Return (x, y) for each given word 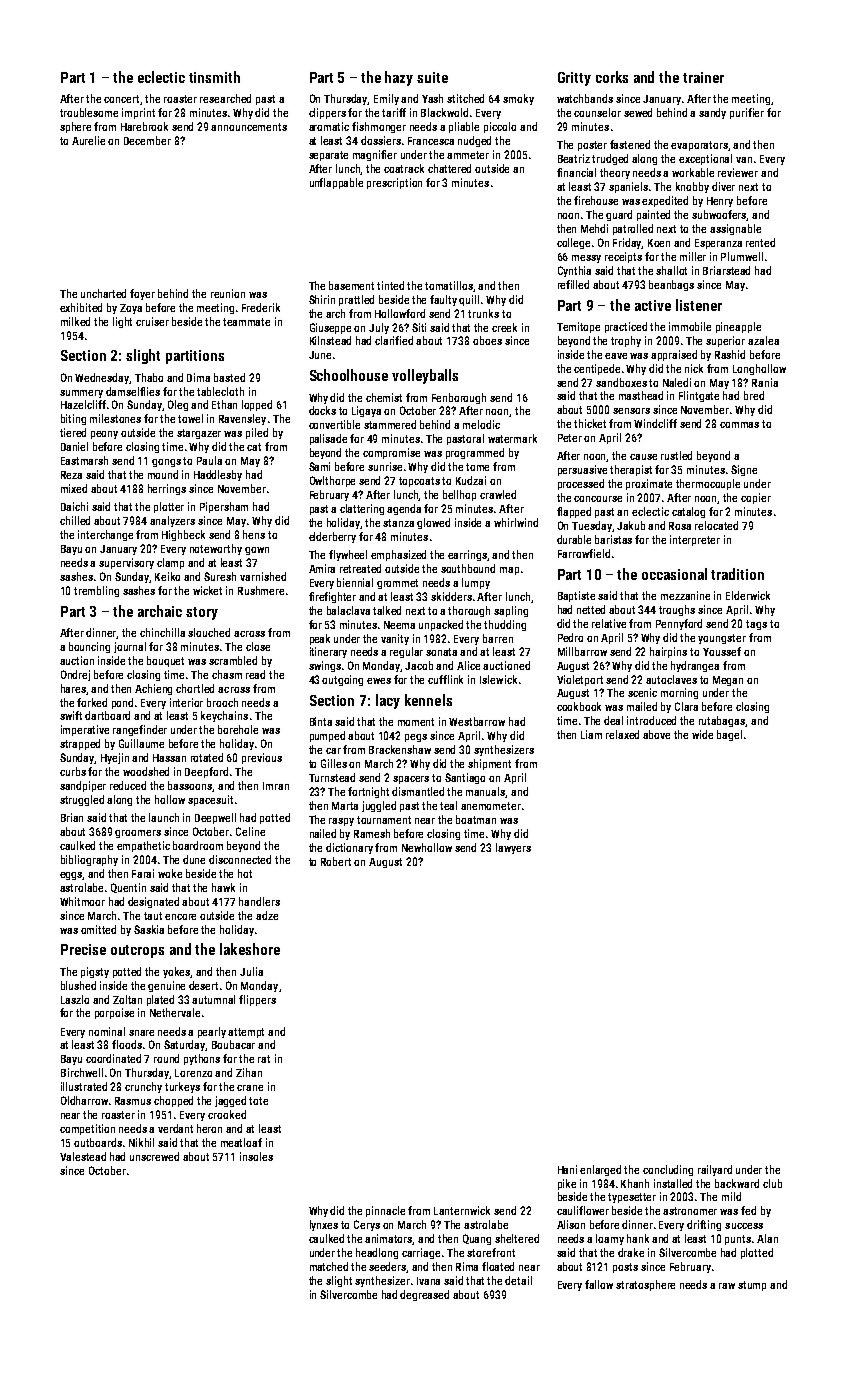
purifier (747, 113)
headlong (377, 1253)
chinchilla (162, 632)
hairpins (668, 652)
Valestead (83, 1156)
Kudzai (471, 480)
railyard (715, 1170)
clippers (327, 113)
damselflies (133, 391)
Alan (767, 1238)
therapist (631, 470)
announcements (249, 127)
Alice (468, 665)
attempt (246, 1033)
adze (267, 915)
